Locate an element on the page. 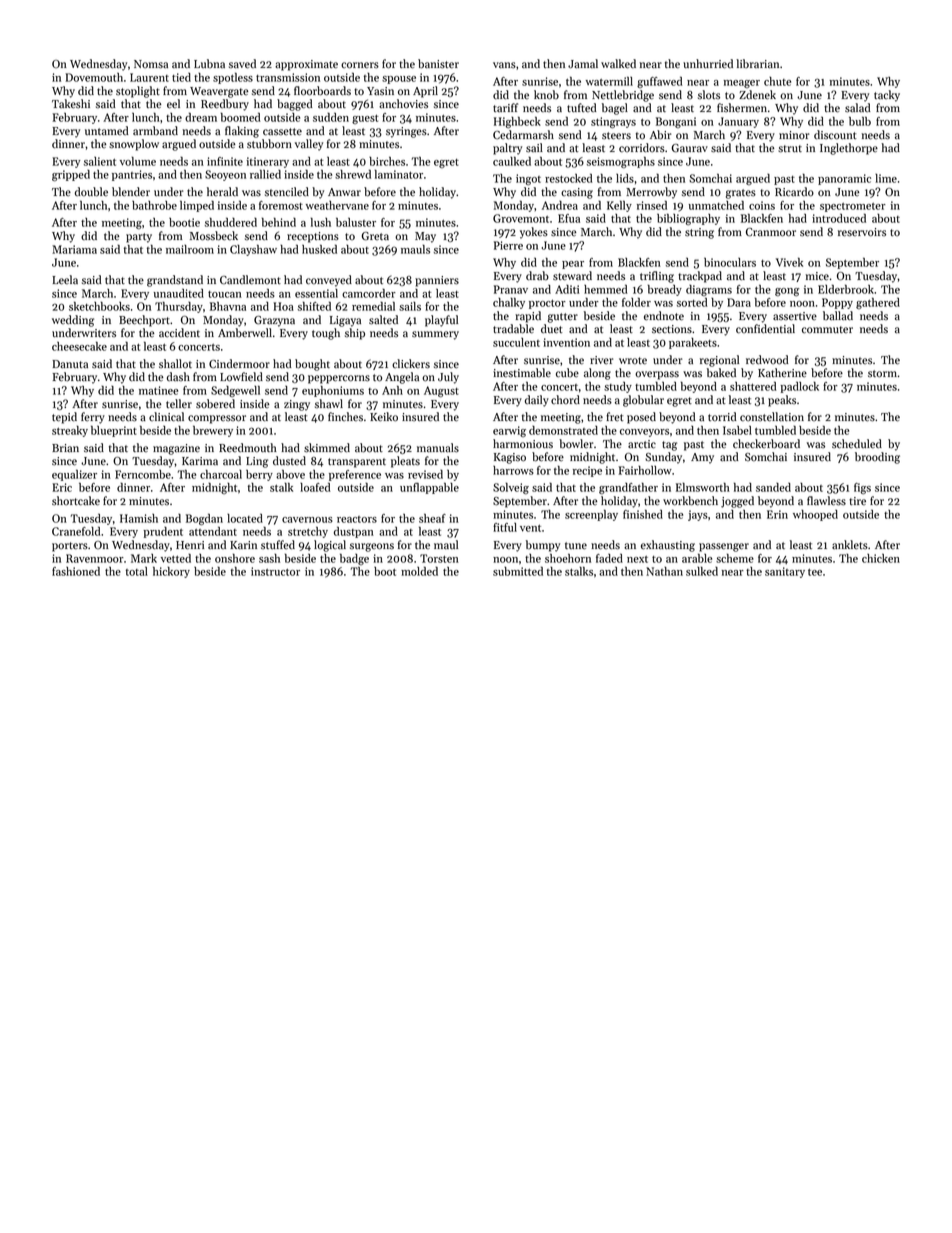  harrows is located at coordinates (513, 470).
